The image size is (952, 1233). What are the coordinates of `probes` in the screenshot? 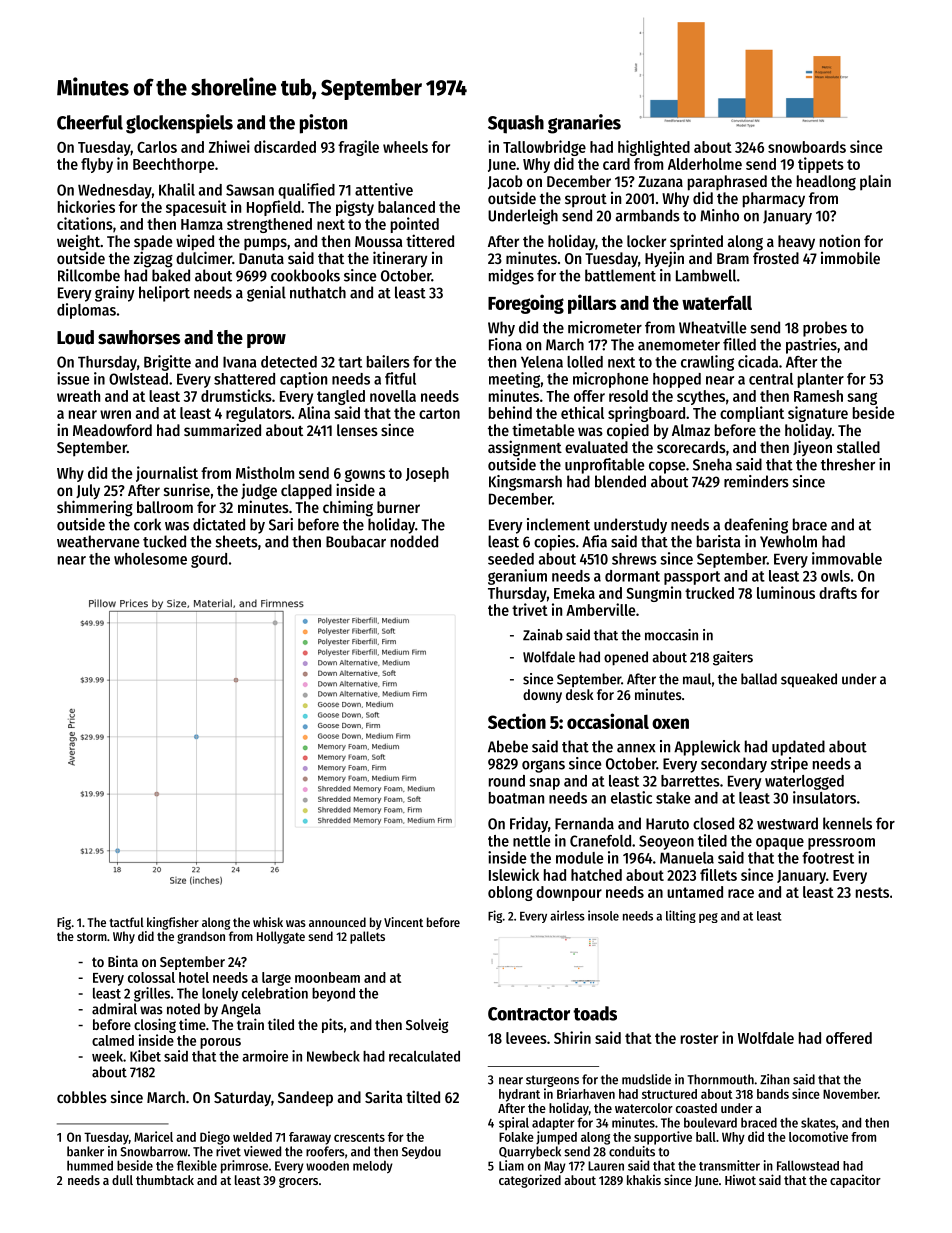 It's located at (825, 329).
